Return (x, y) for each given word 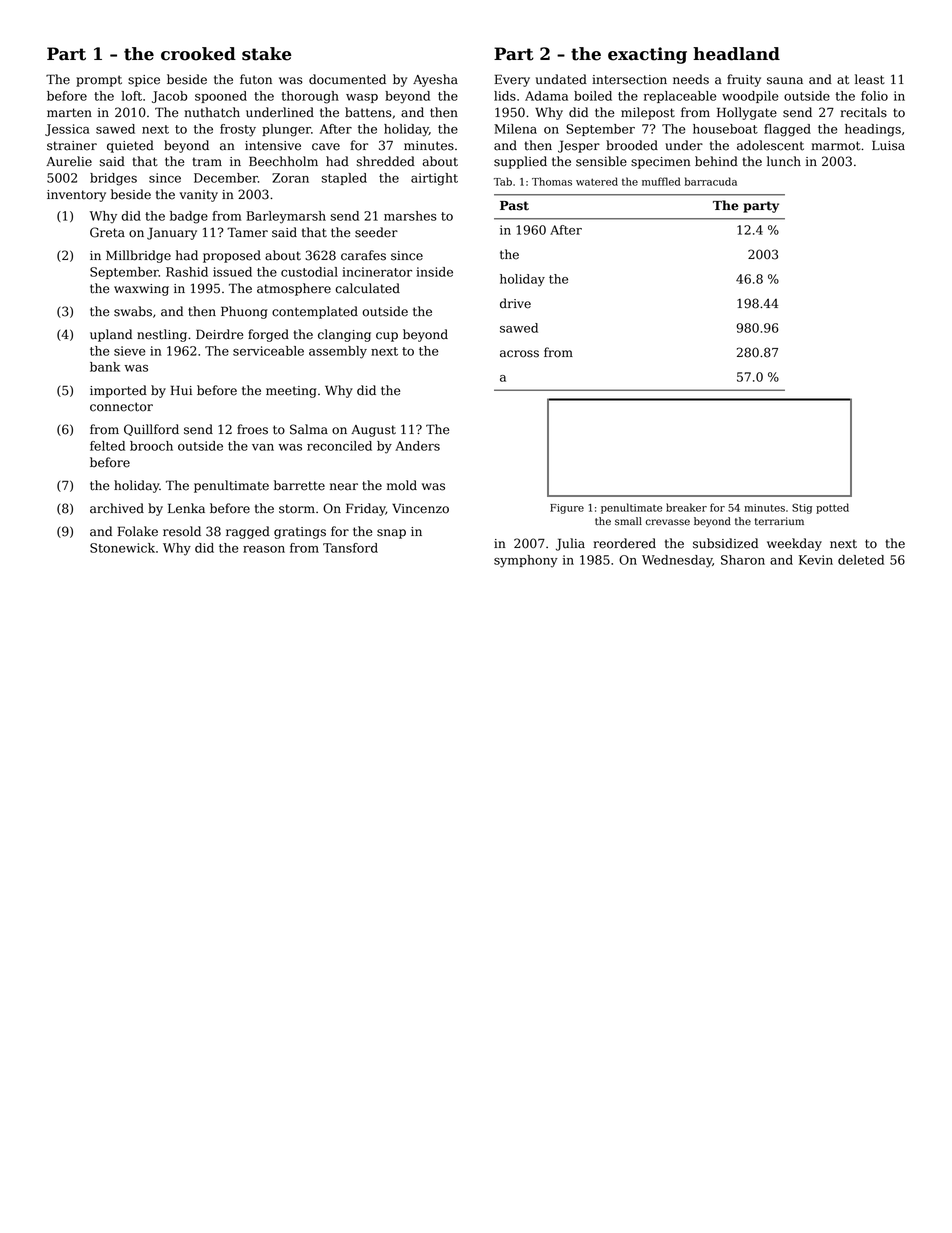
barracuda (711, 181)
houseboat (725, 129)
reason (264, 549)
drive (515, 303)
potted (832, 508)
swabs (133, 311)
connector (121, 407)
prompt (99, 81)
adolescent (770, 145)
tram (207, 162)
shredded (386, 161)
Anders (417, 446)
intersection (629, 80)
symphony (526, 561)
